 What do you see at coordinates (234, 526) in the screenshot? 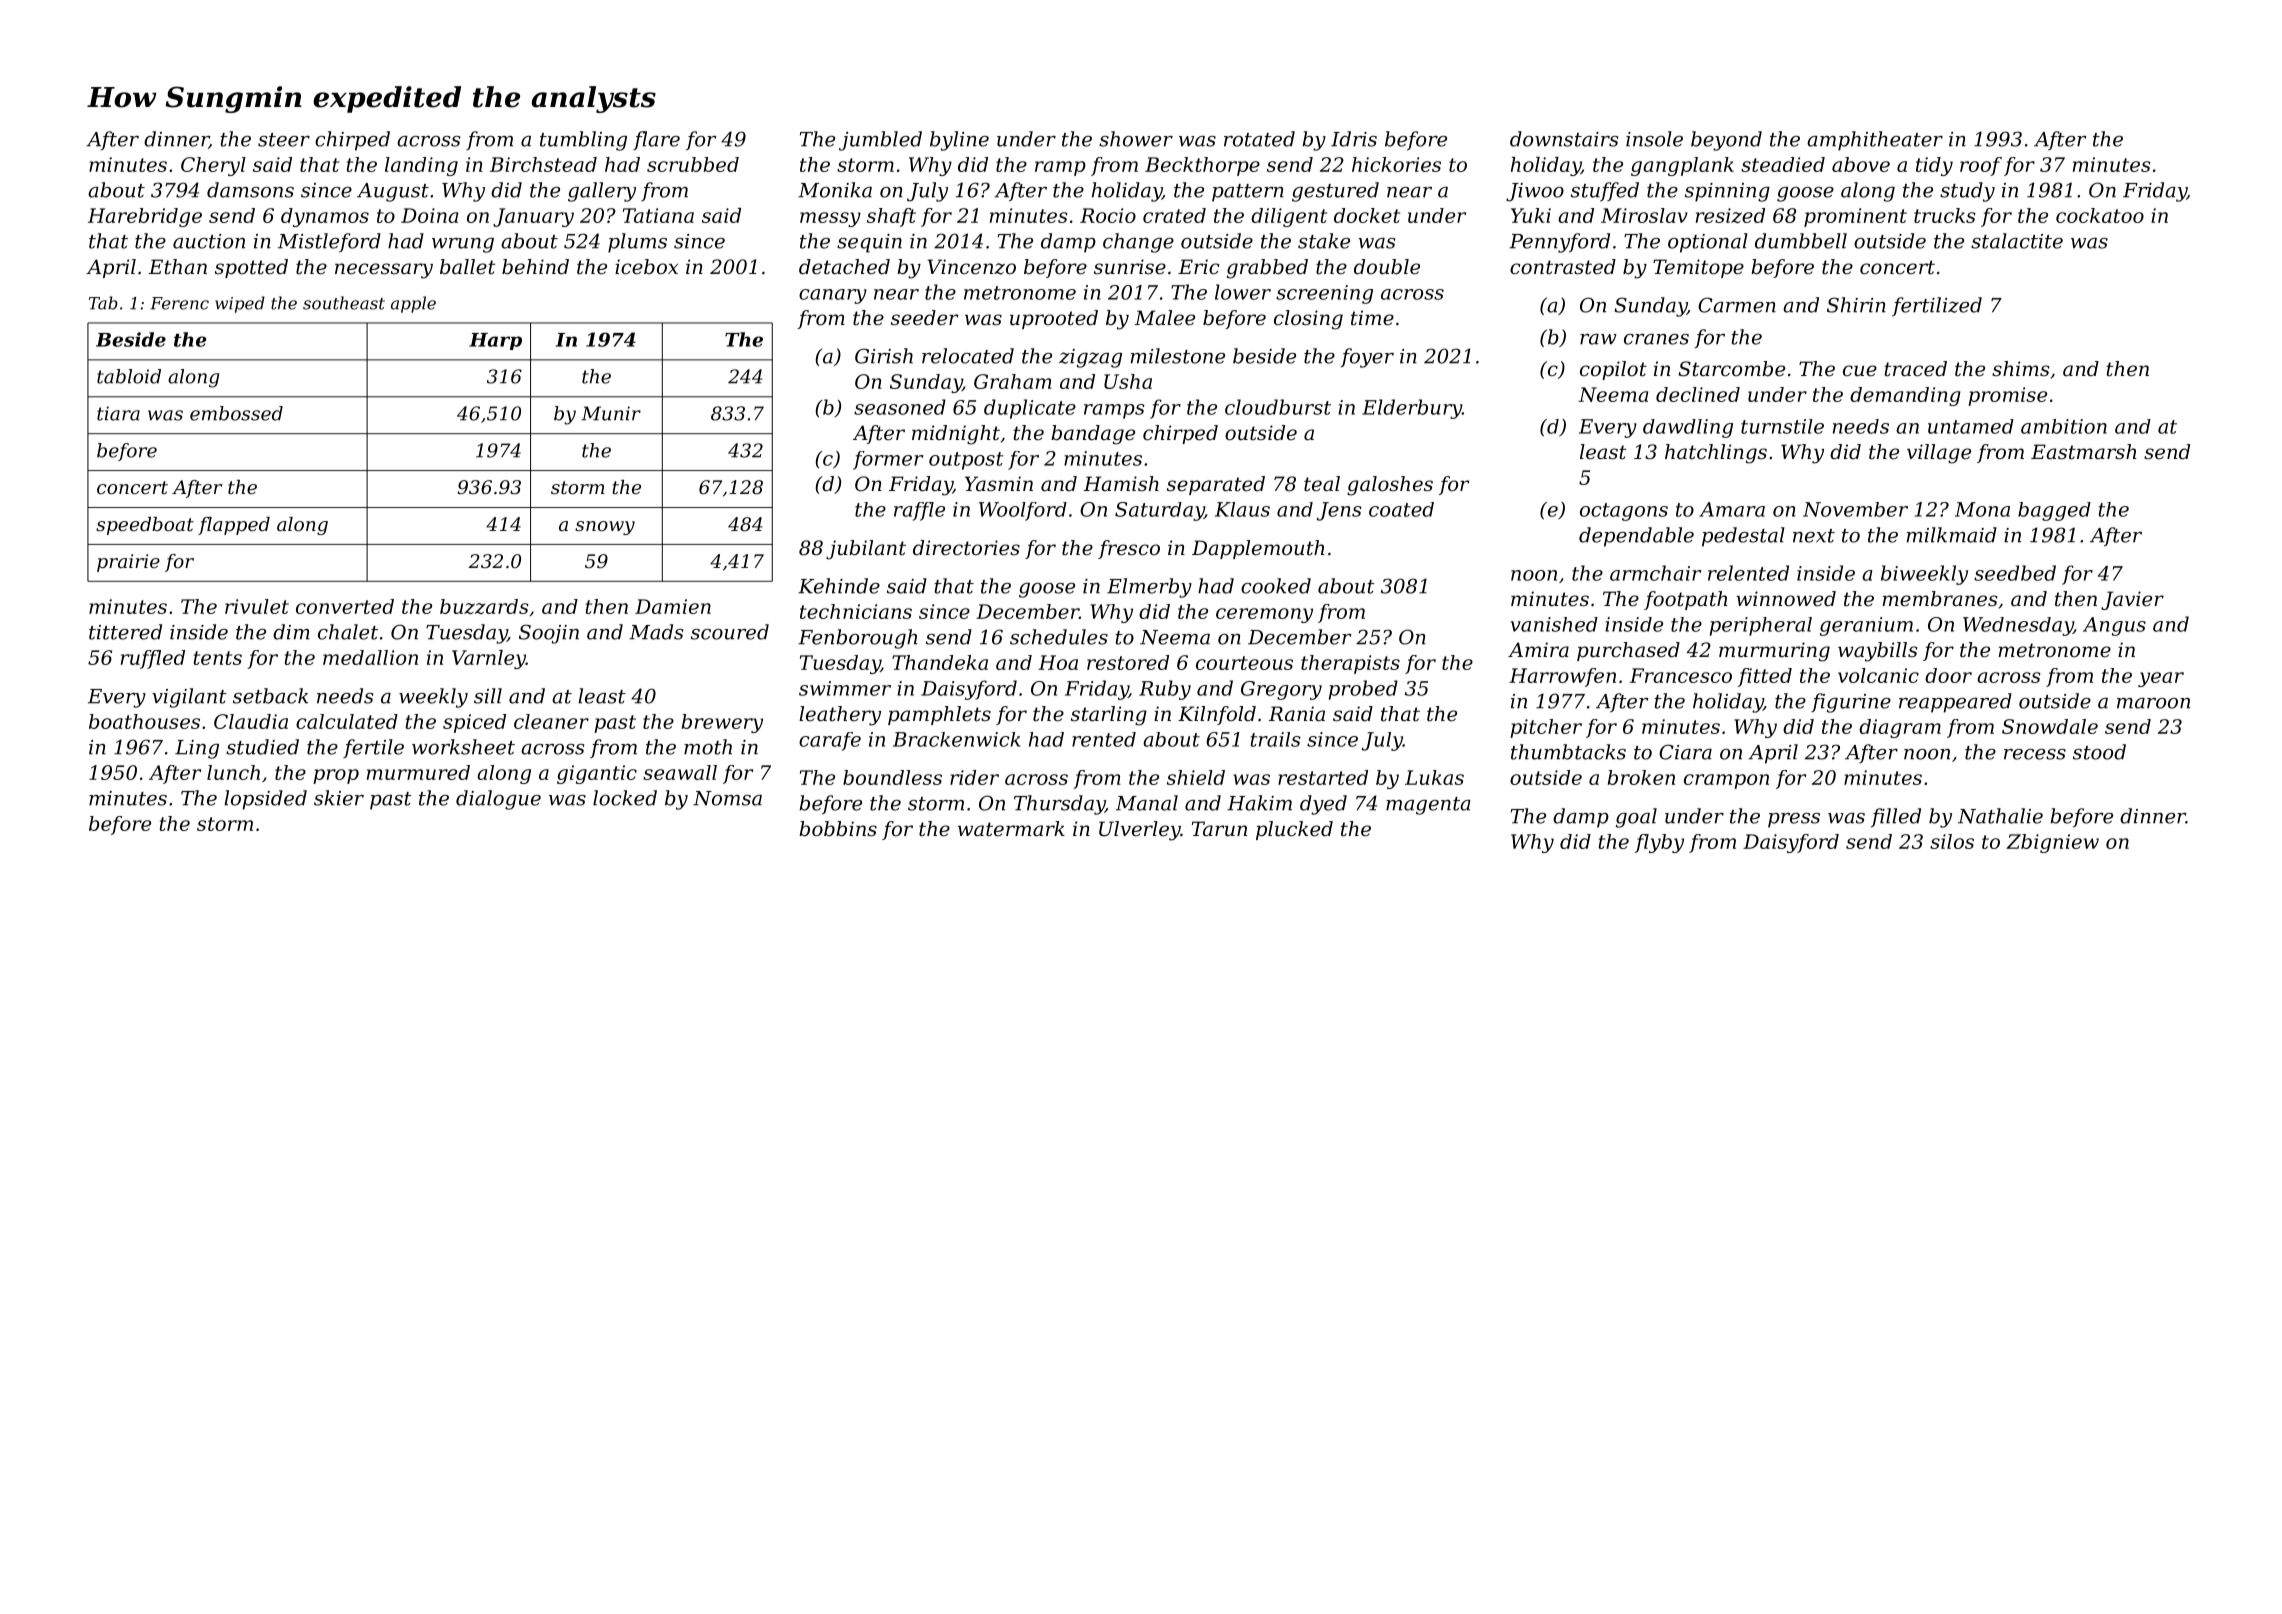
I see `flapped` at bounding box center [234, 526].
